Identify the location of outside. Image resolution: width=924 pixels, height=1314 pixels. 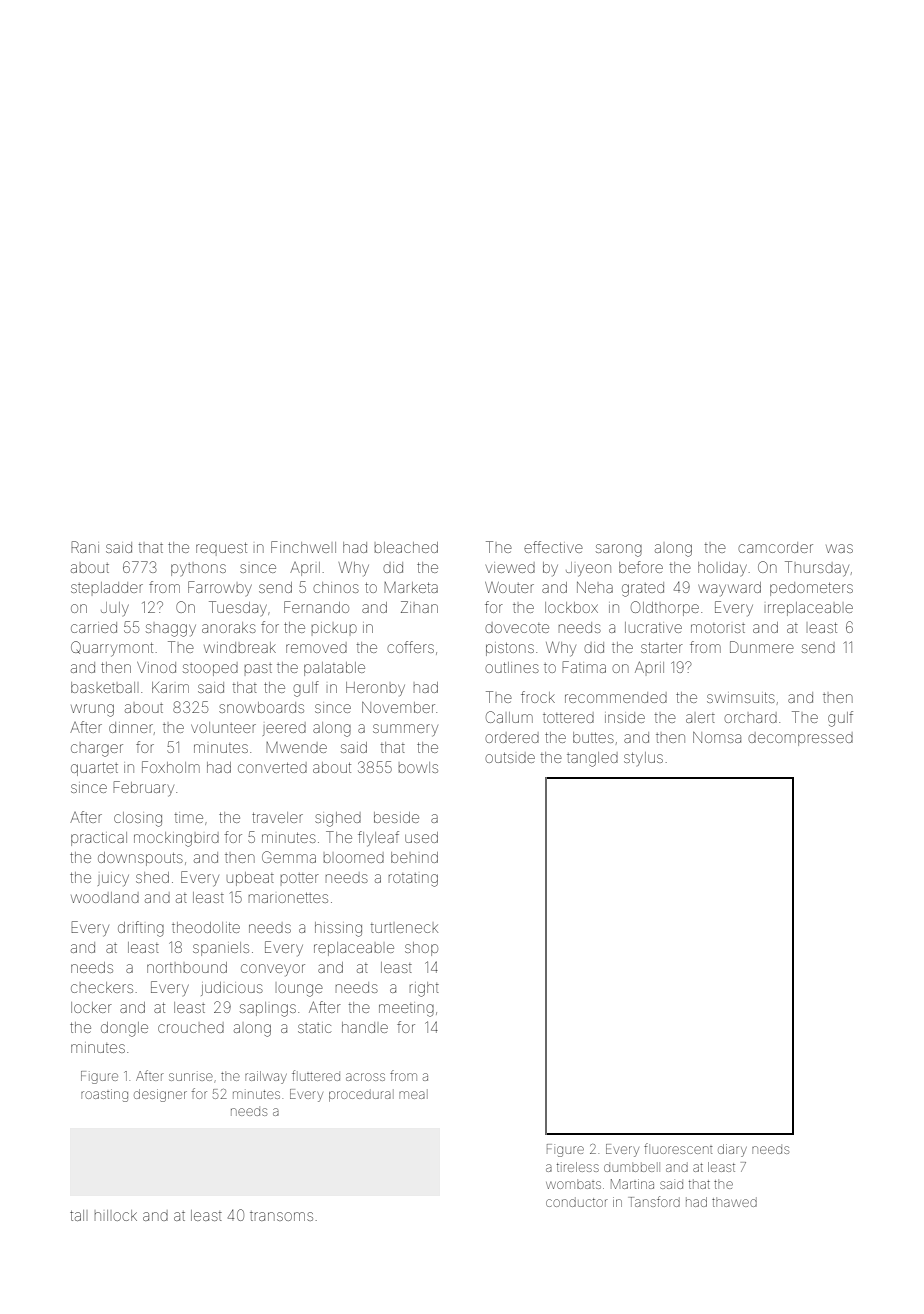
(510, 758).
